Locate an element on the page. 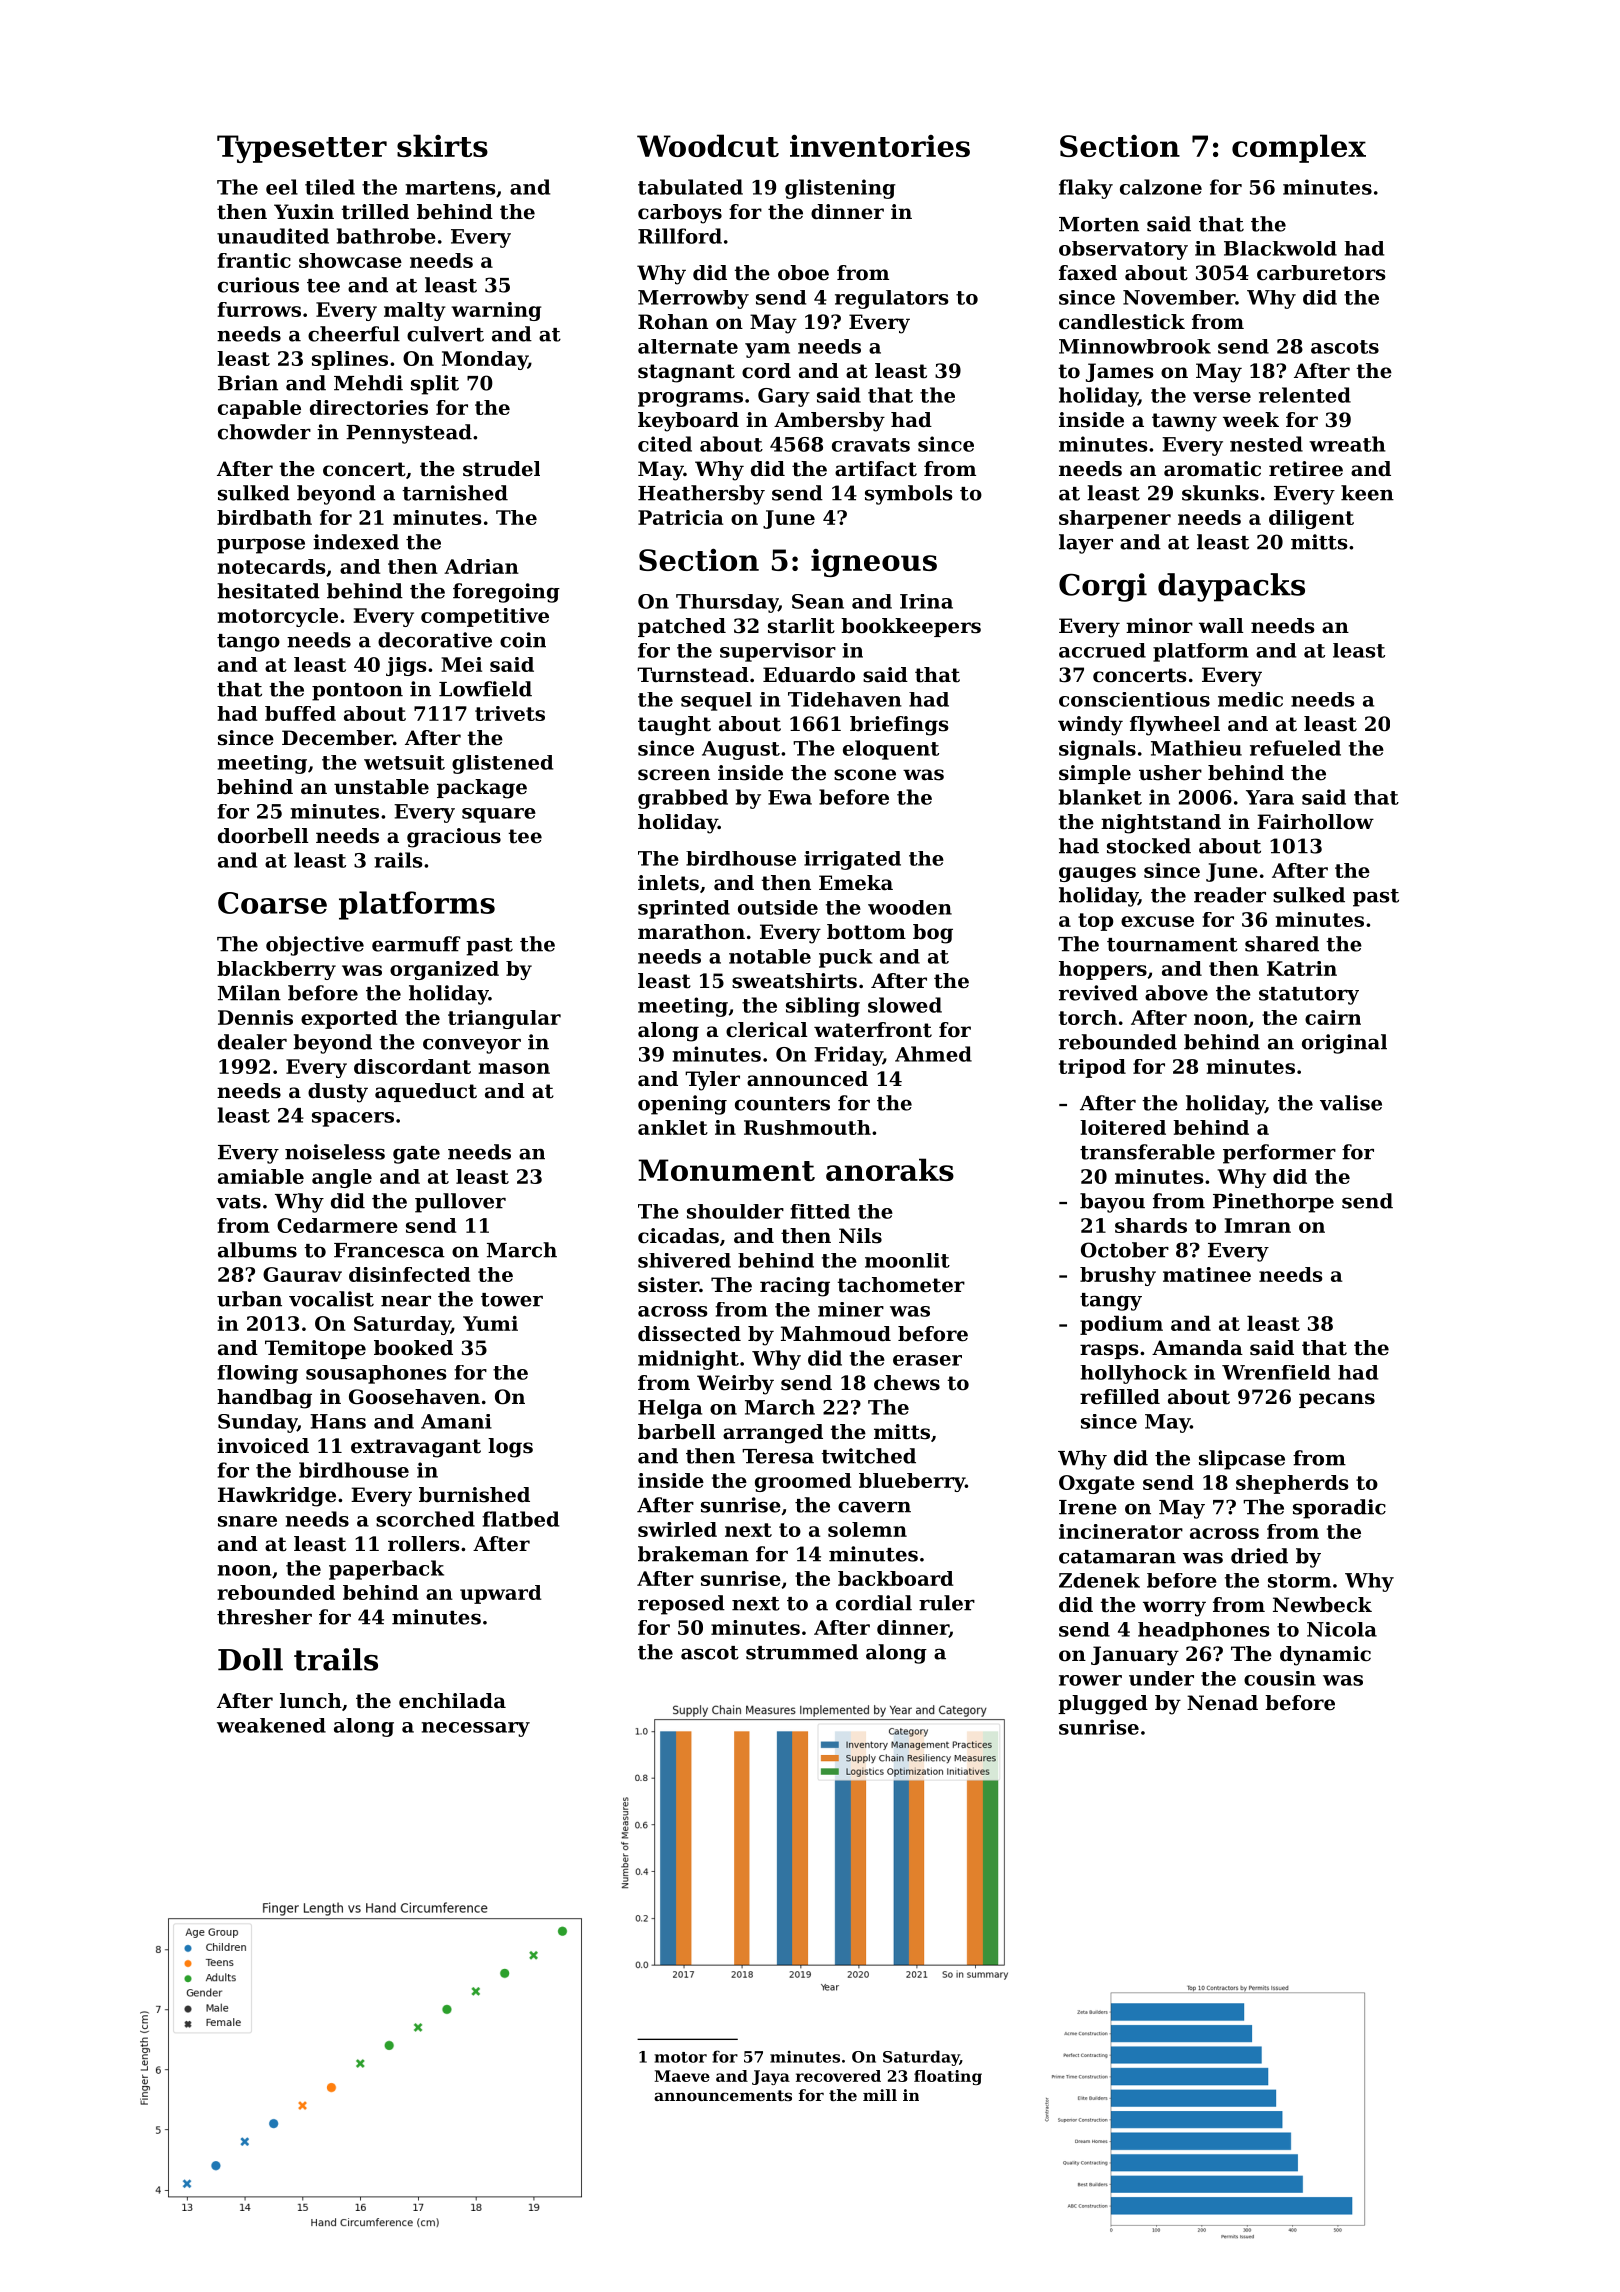 The height and width of the document is (2292, 1620). trivets is located at coordinates (510, 713).
